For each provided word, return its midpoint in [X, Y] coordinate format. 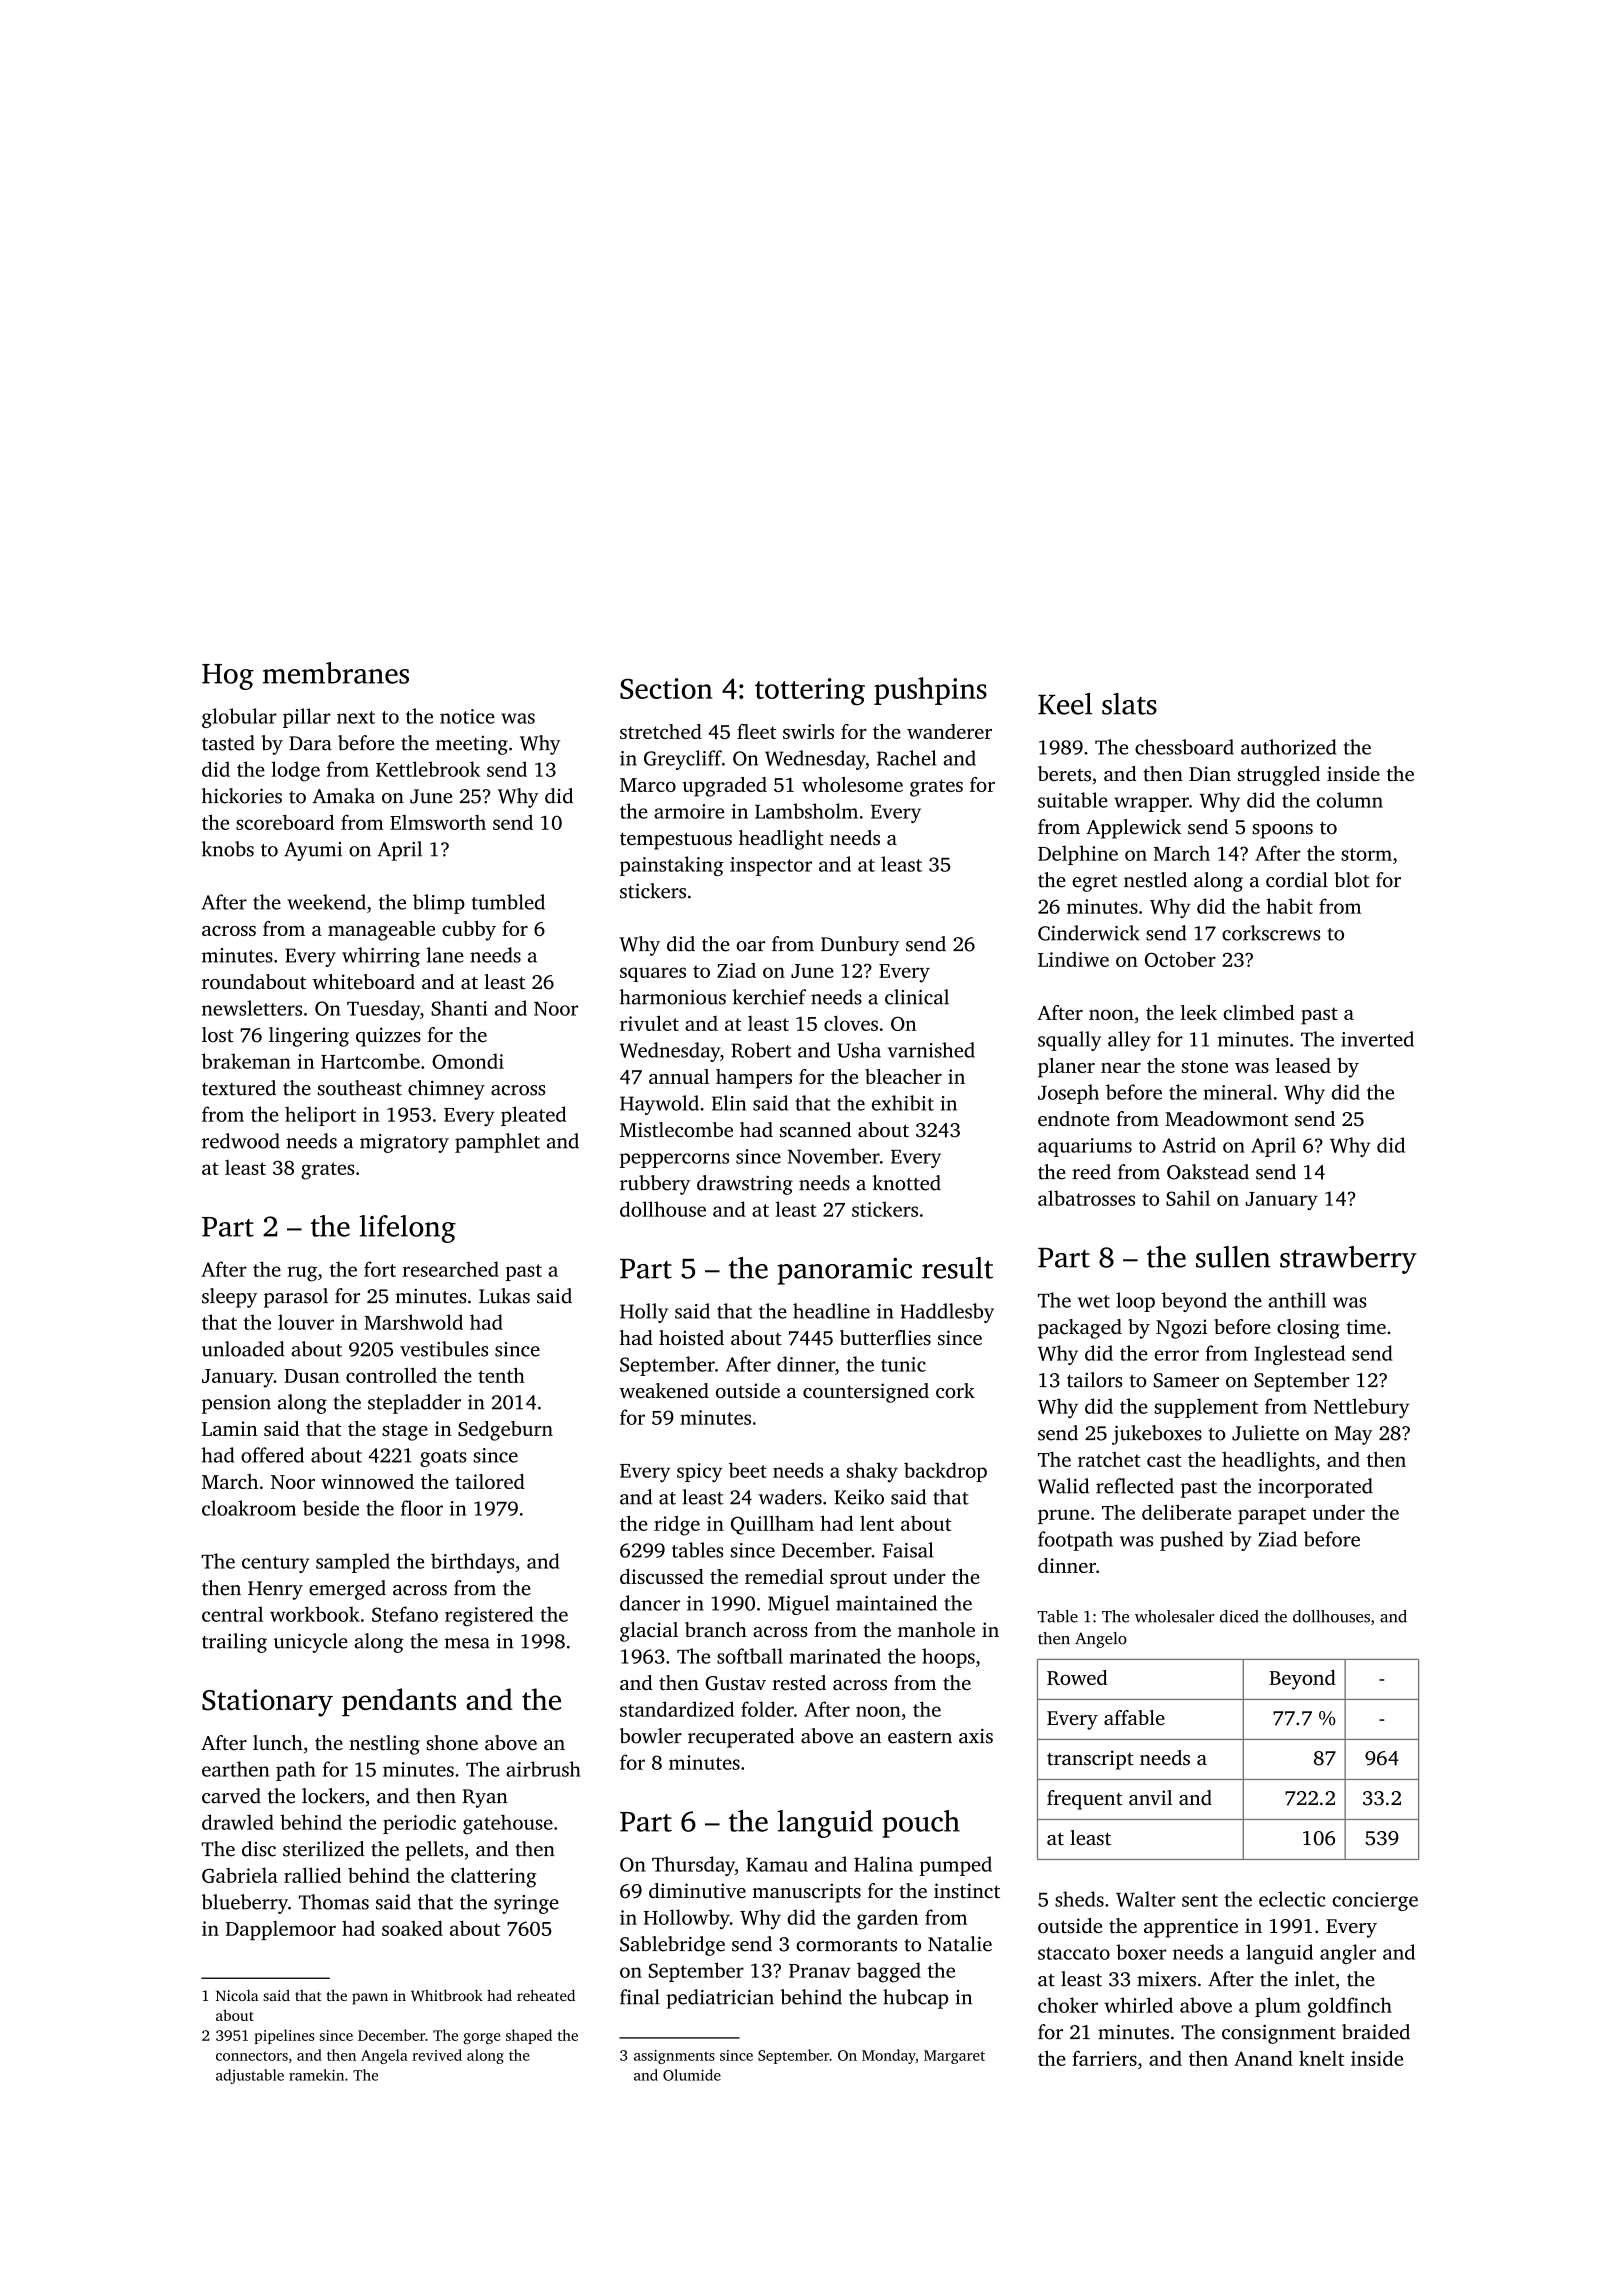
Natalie [960, 1944]
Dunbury [860, 946]
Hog [228, 677]
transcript [1090, 1760]
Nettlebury [1361, 1408]
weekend [326, 902]
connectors [252, 2056]
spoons [1282, 831]
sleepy [229, 1298]
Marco [648, 785]
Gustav [735, 1683]
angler [1348, 1954]
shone [452, 1742]
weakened [664, 1390]
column [1350, 800]
